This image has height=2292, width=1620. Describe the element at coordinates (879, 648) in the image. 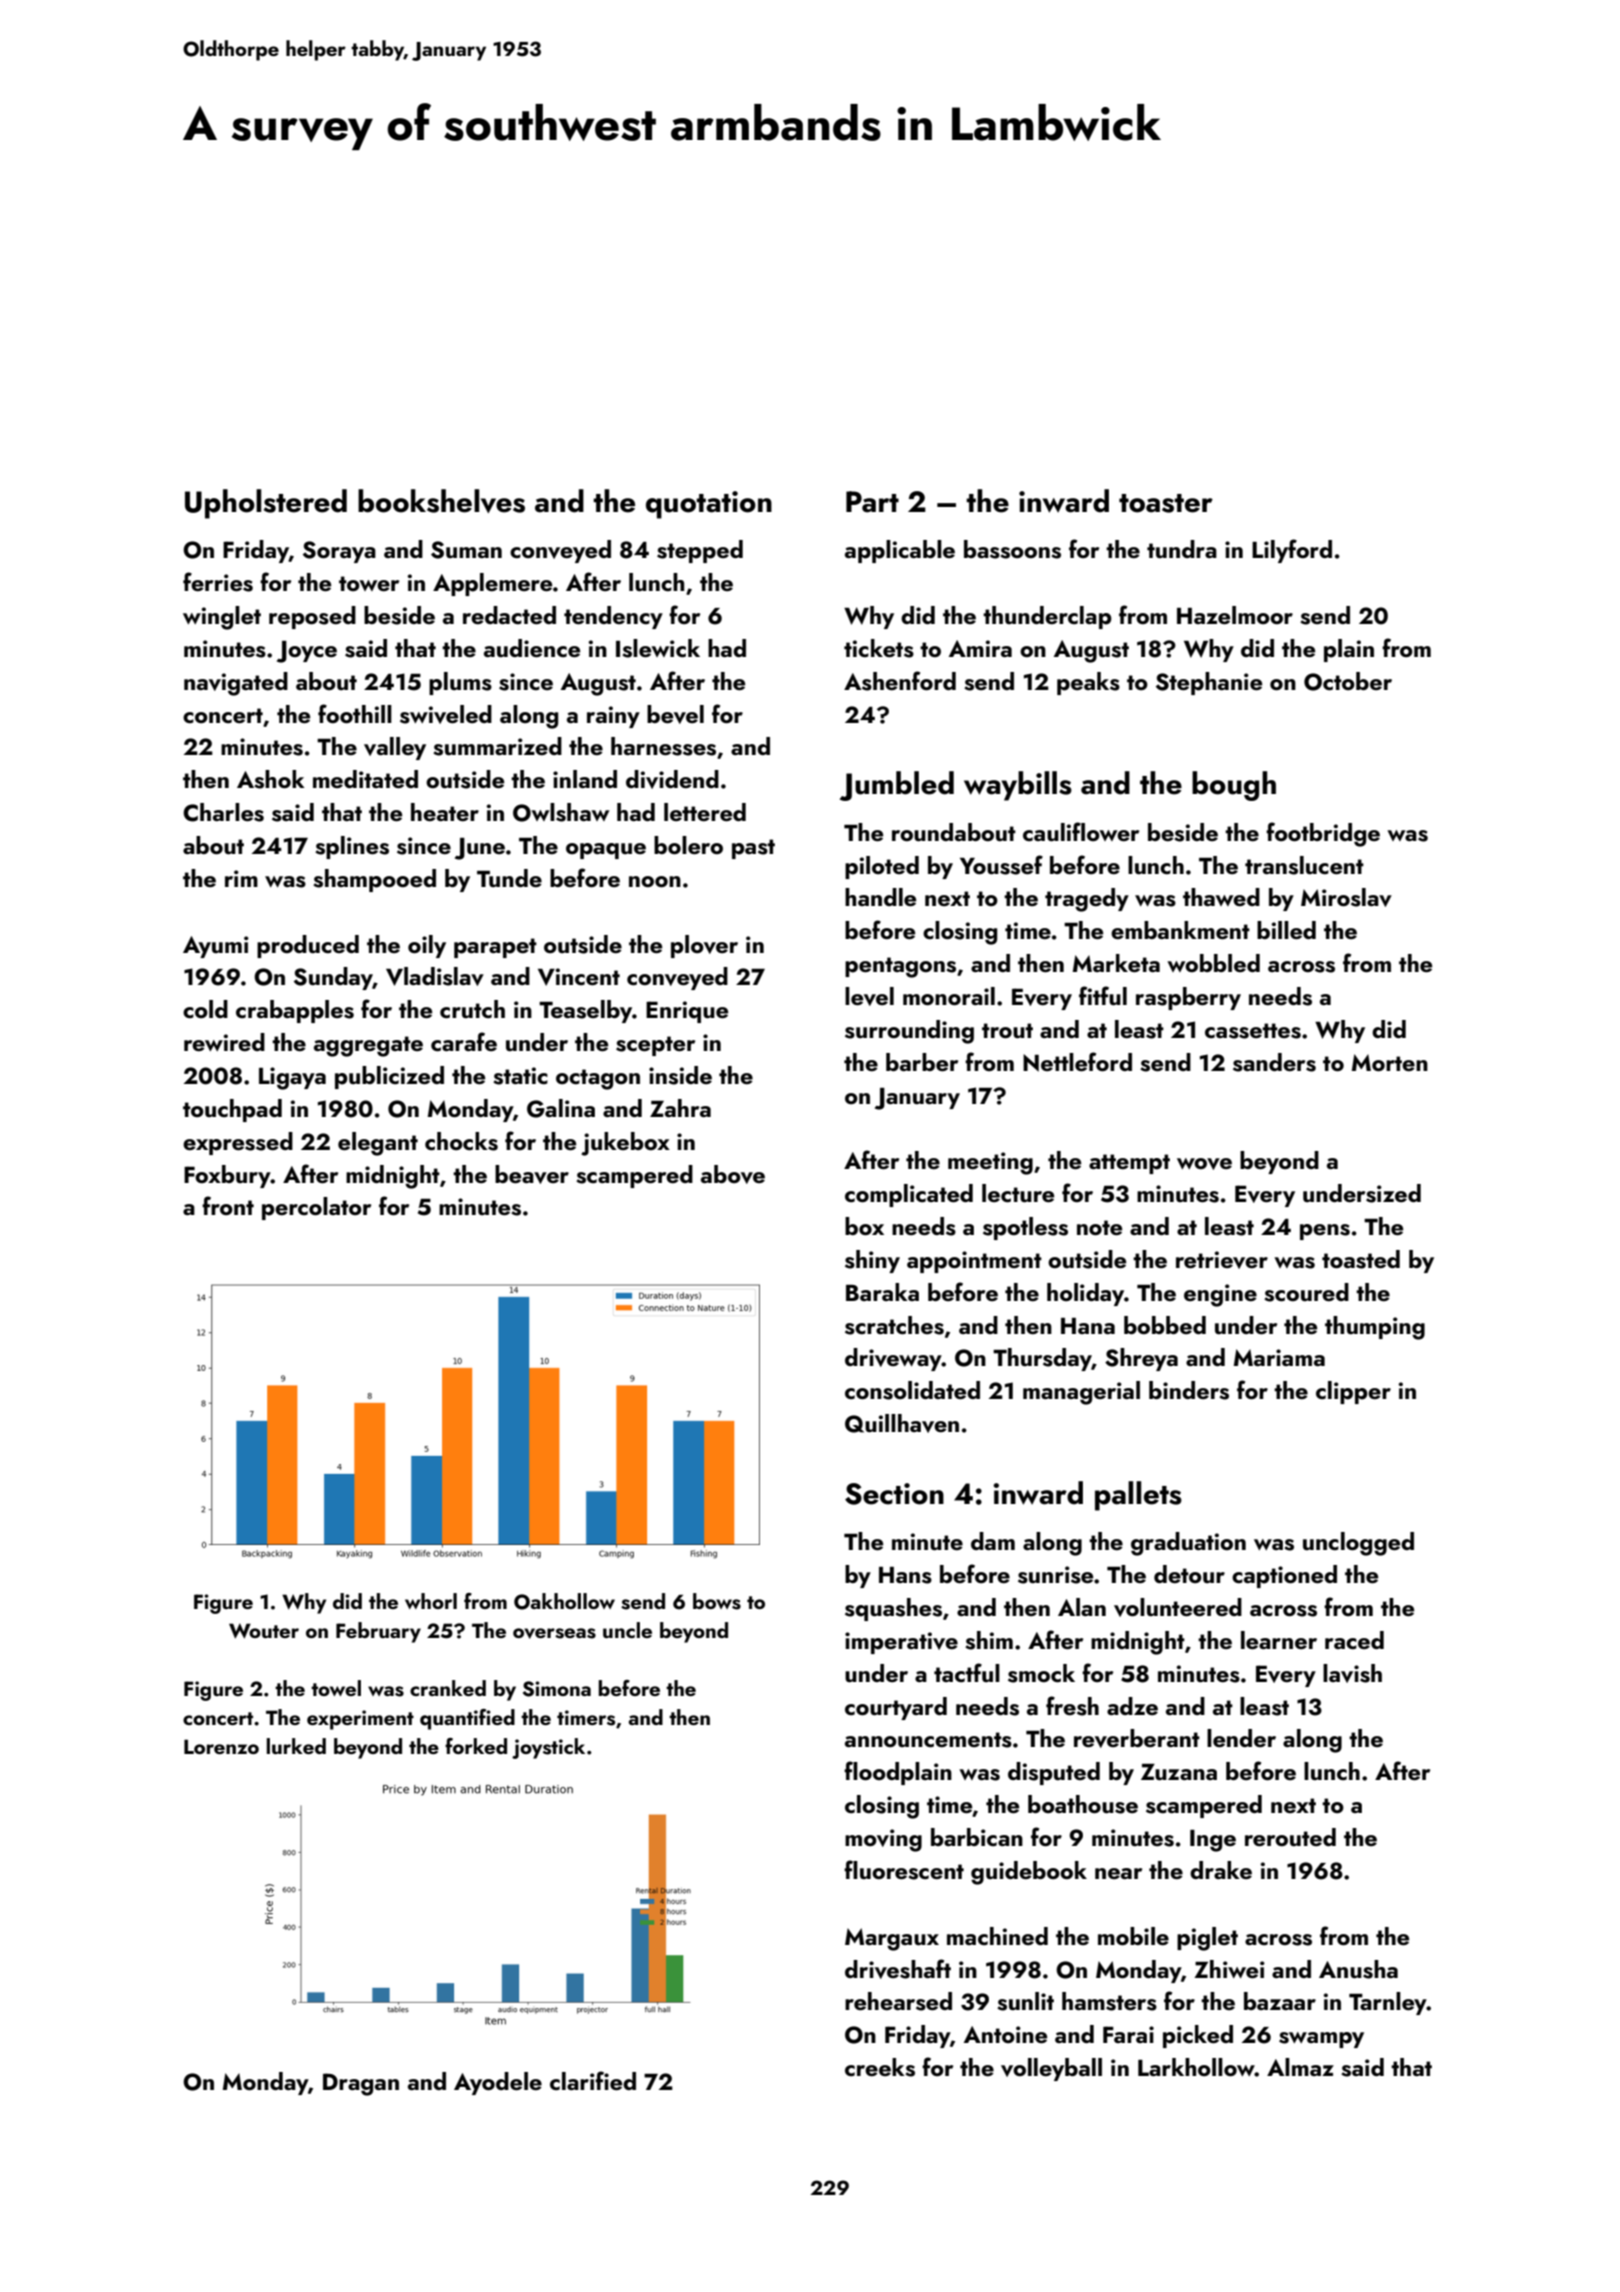

I see `tickets` at that location.
